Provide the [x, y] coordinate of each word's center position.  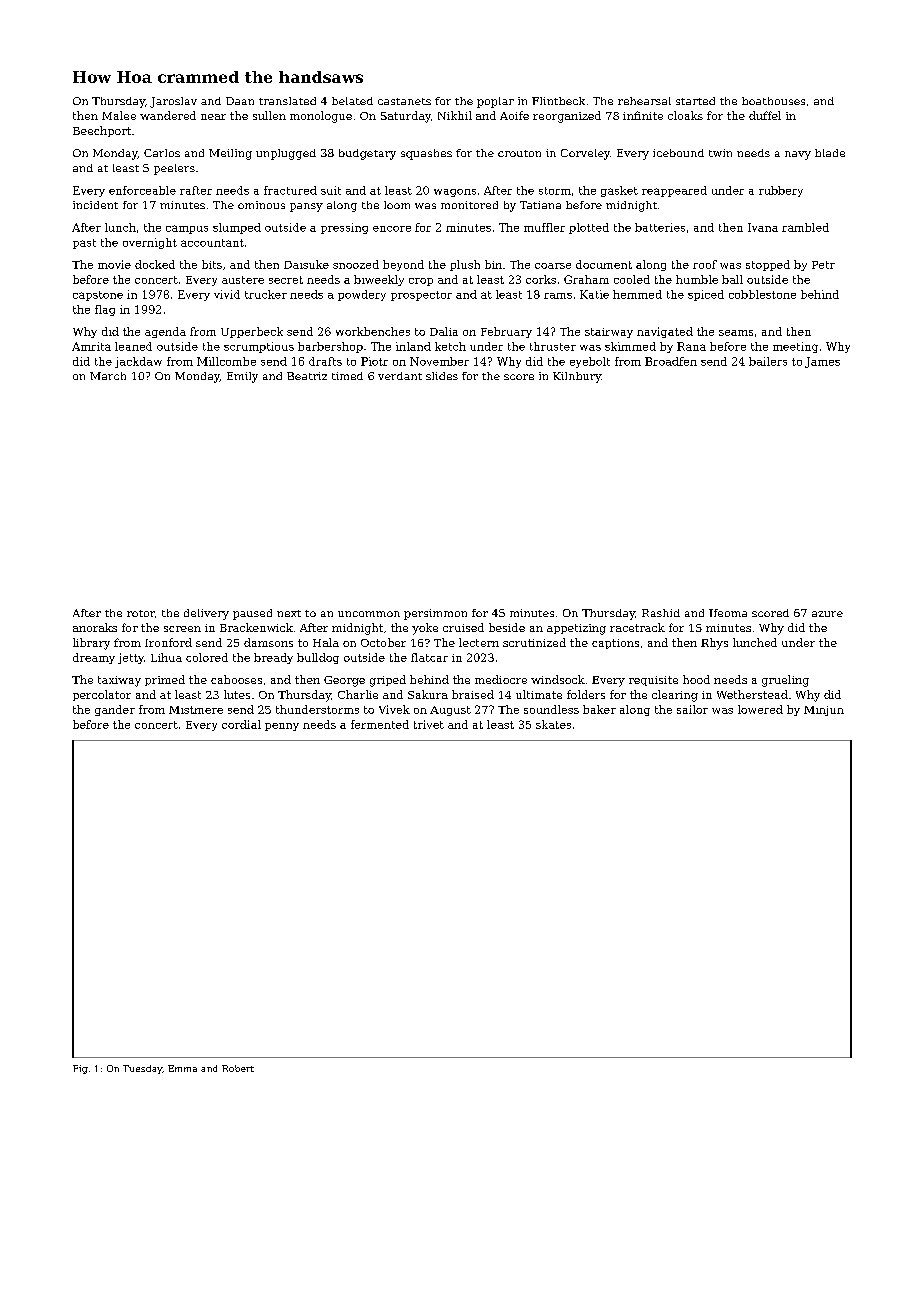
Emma [182, 1068]
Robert [238, 1068]
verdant [400, 376]
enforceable [142, 190]
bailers [768, 361]
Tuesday [142, 1069]
